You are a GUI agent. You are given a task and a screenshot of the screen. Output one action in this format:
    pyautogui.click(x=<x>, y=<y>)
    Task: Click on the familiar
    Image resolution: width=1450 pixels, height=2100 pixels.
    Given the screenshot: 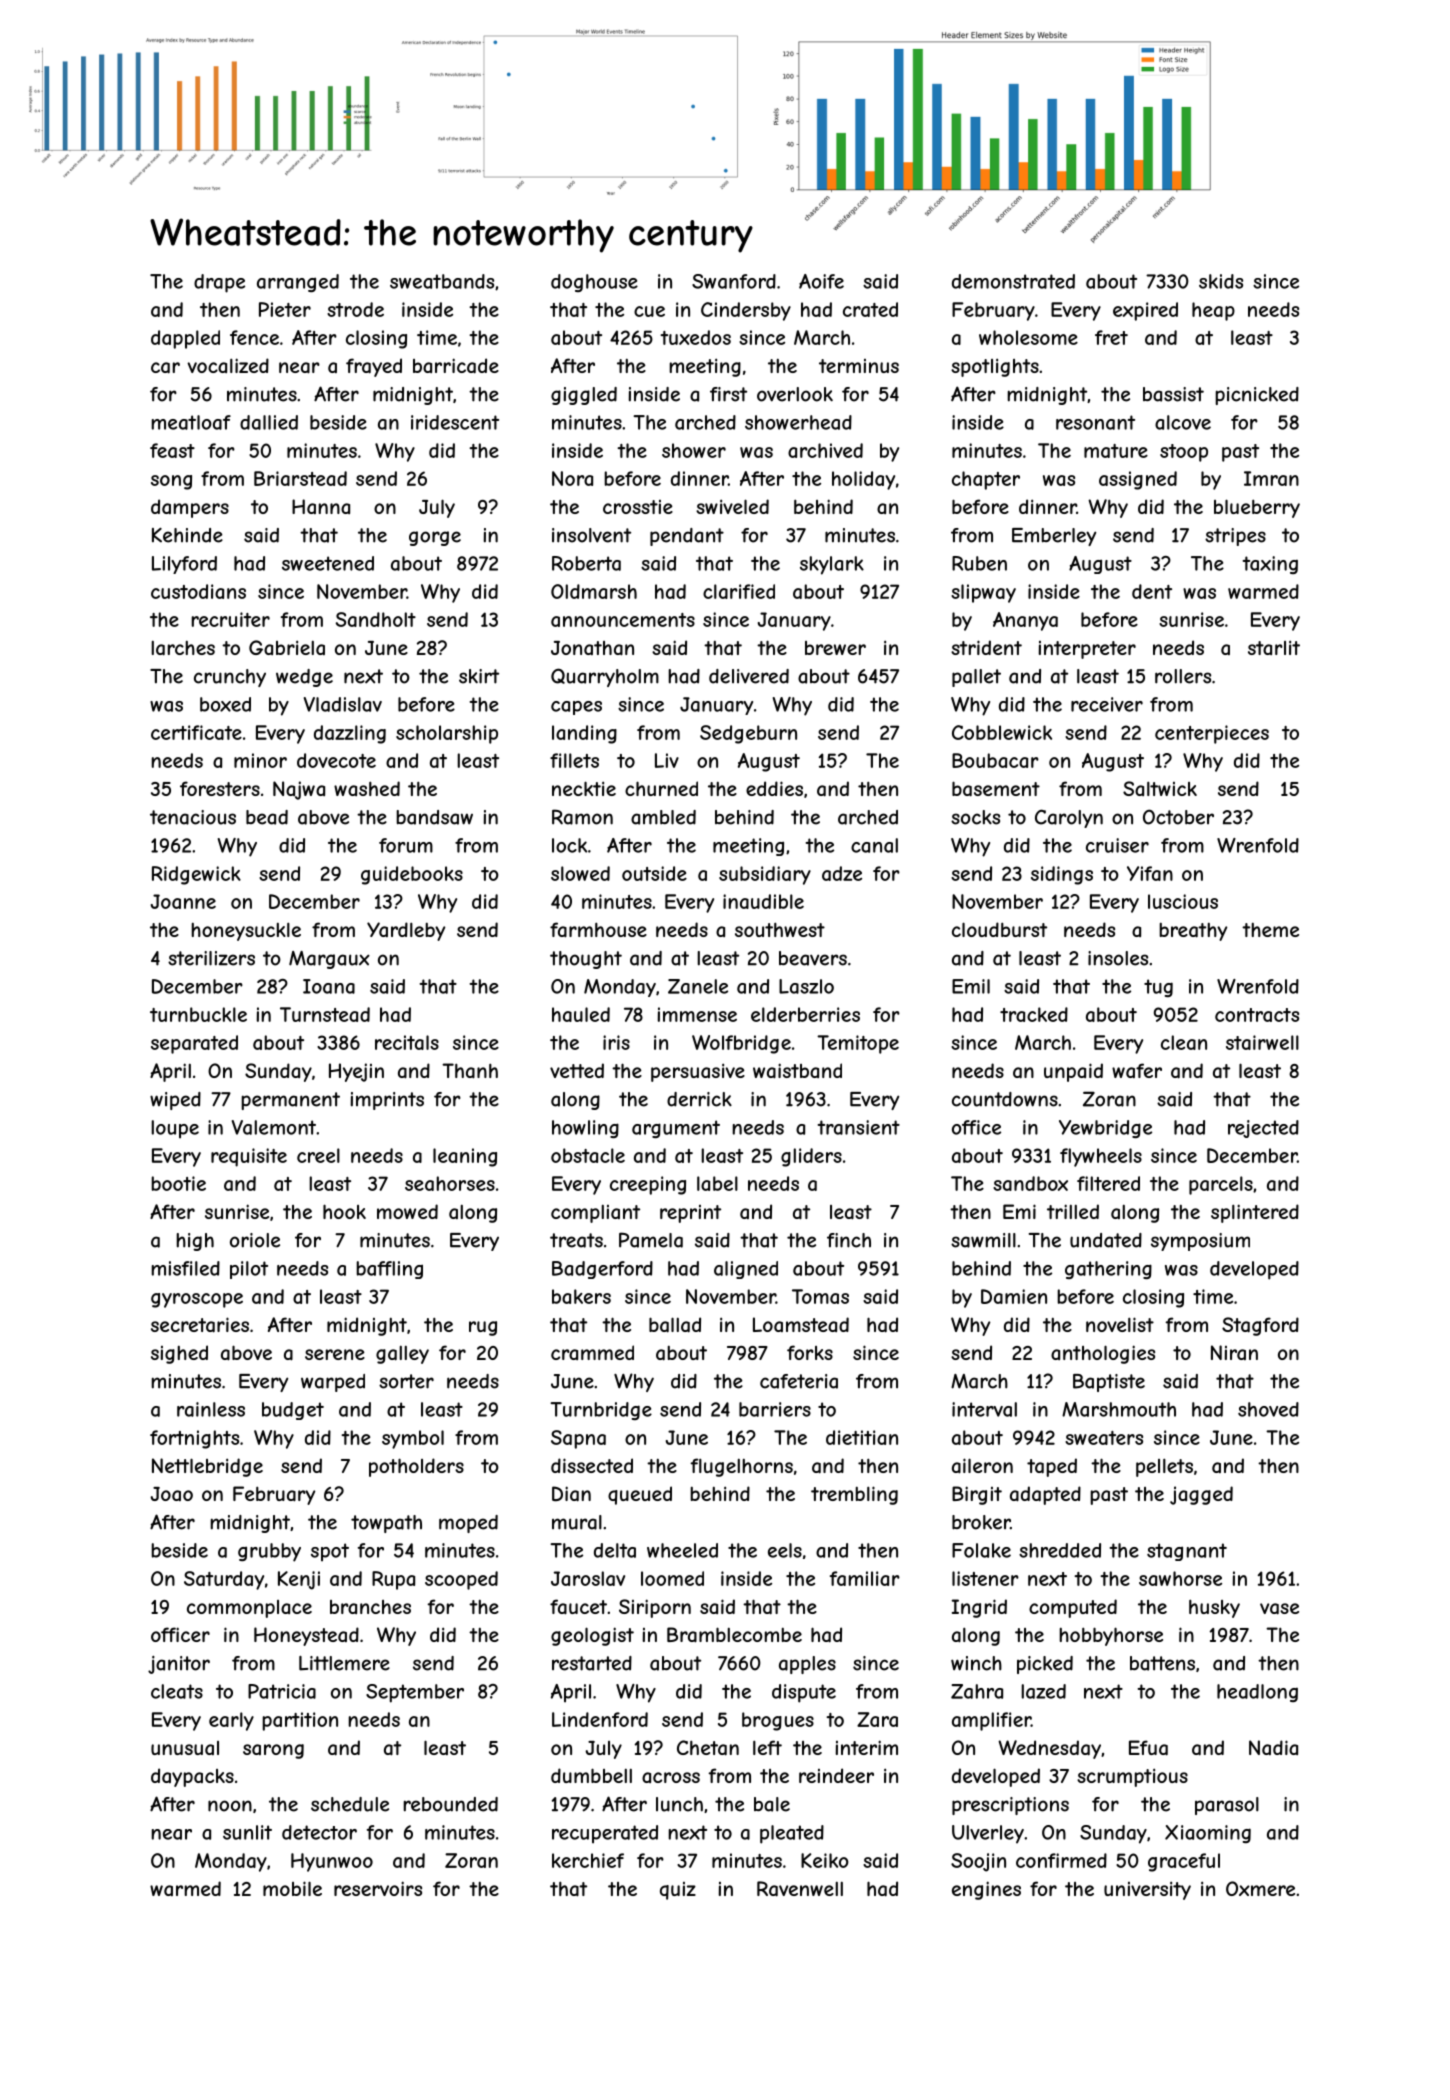 What is the action you would take?
    pyautogui.click(x=865, y=1578)
